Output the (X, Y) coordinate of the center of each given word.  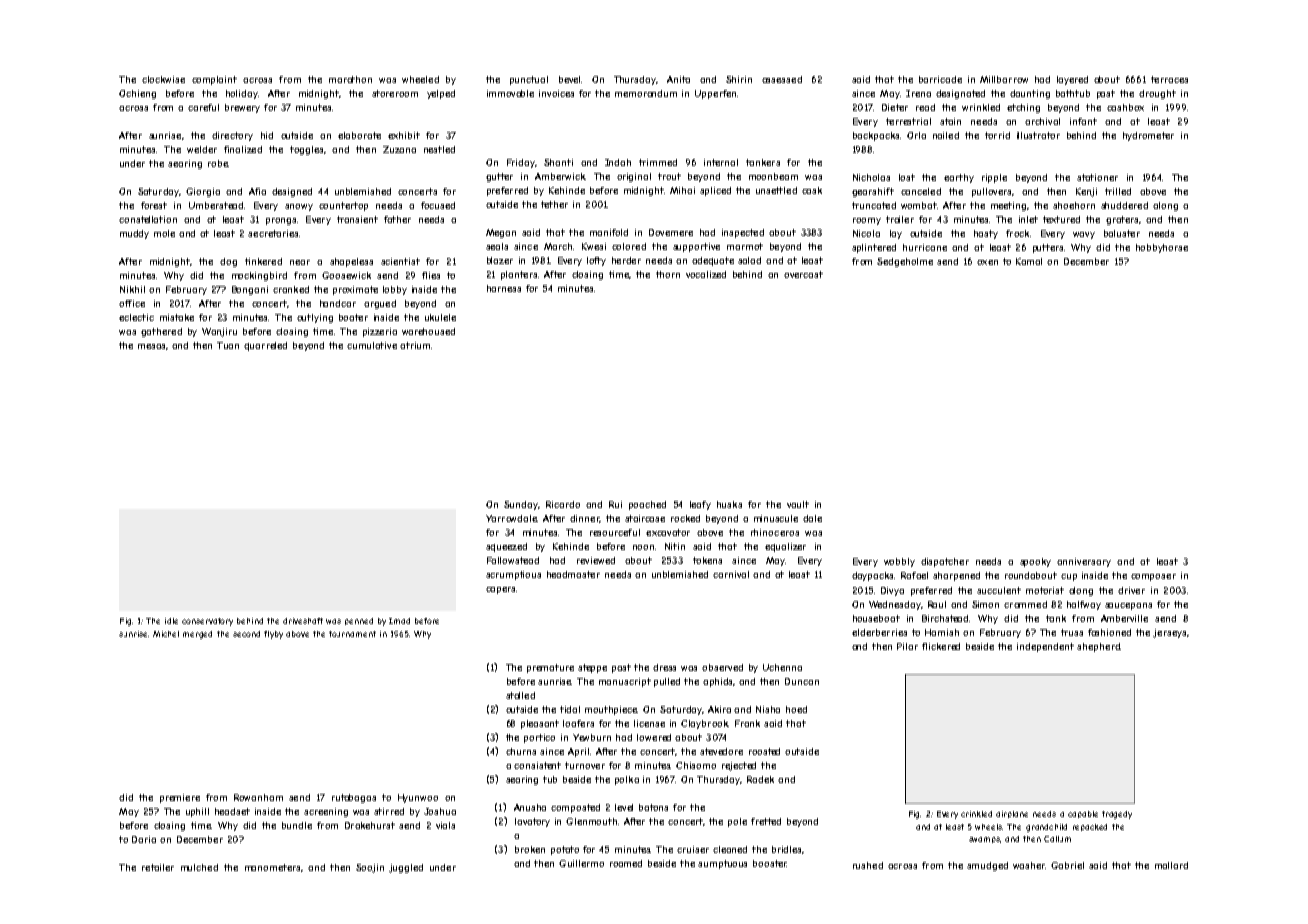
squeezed (506, 547)
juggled (406, 868)
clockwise (163, 79)
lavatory (532, 822)
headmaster (573, 574)
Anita (678, 79)
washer (1029, 865)
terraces (1169, 79)
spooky (1035, 562)
